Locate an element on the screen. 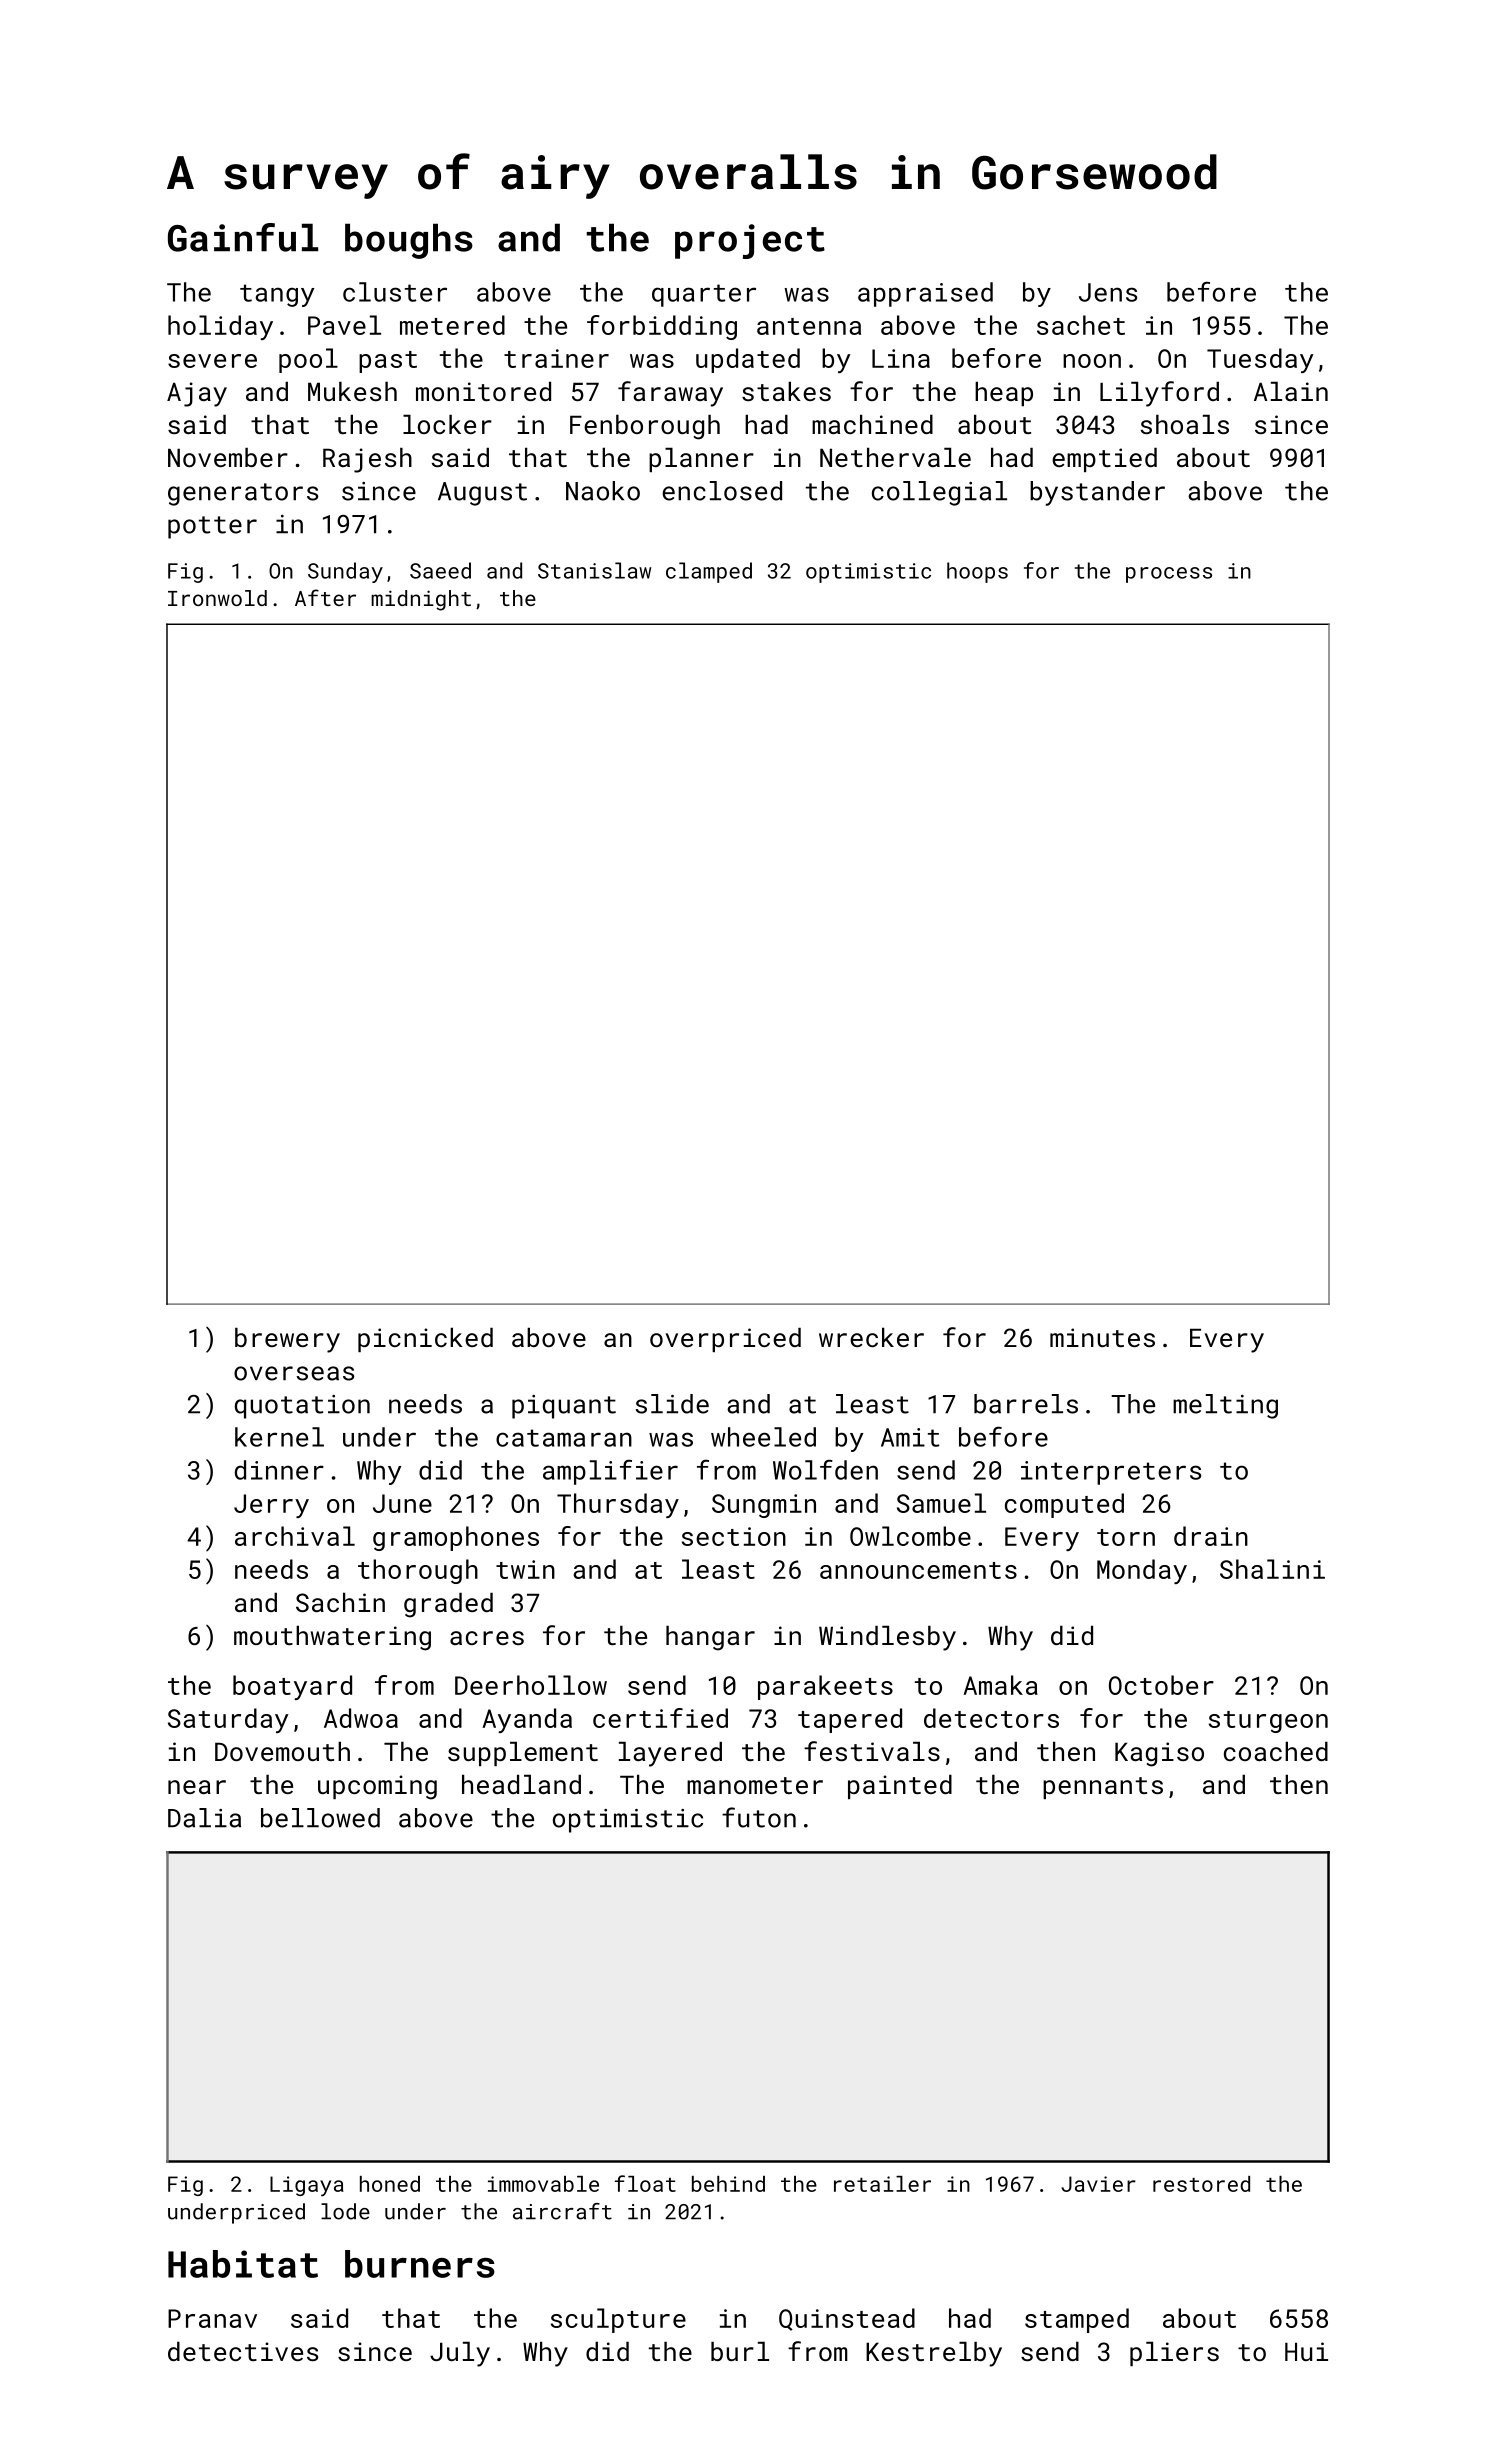 The height and width of the screenshot is (2464, 1496). boughs is located at coordinates (409, 241).
